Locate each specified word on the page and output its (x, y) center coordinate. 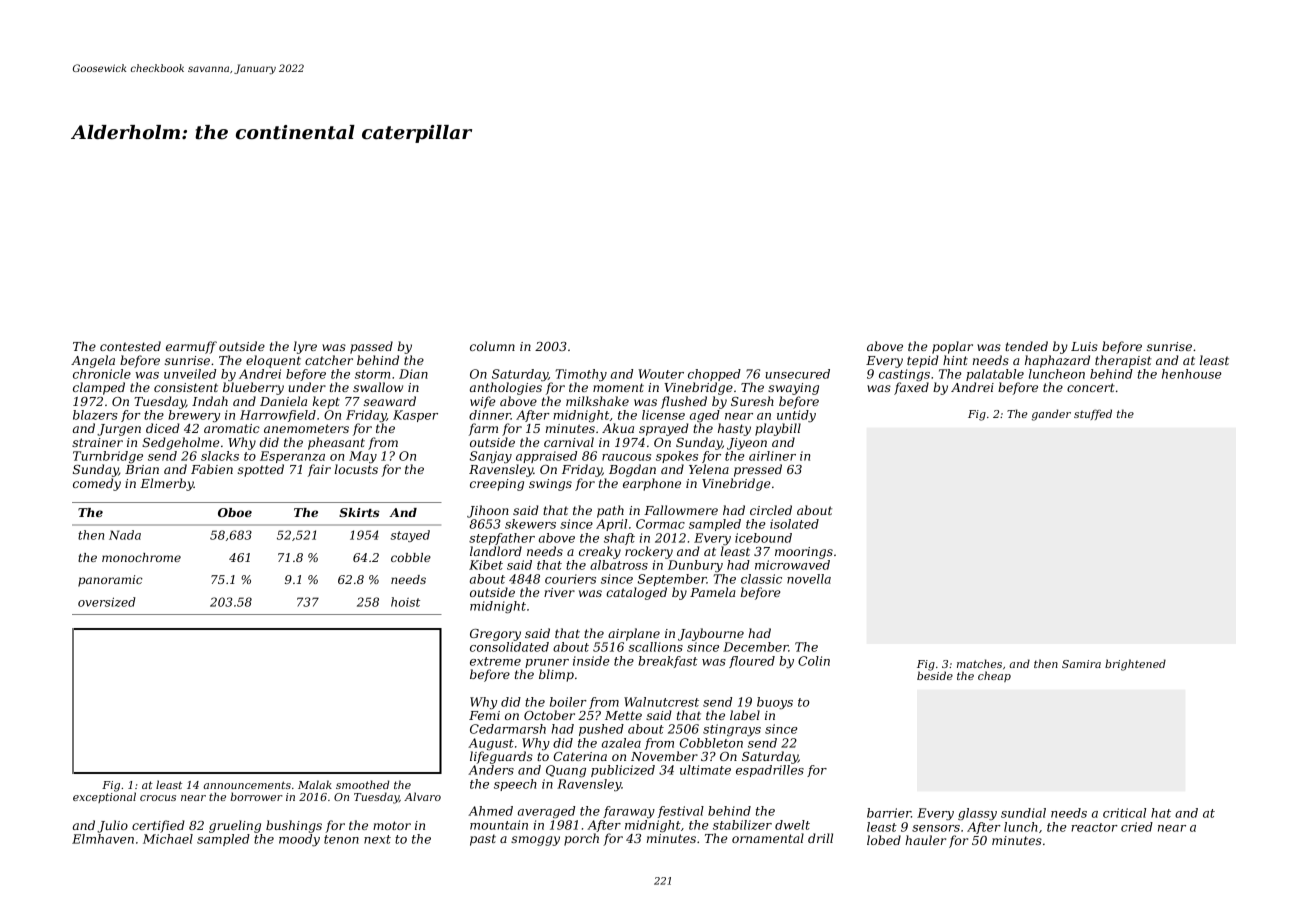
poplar (952, 347)
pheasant (336, 443)
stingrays (732, 730)
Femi (484, 715)
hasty (734, 429)
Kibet (486, 565)
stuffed (1093, 414)
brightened (1135, 665)
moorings (804, 553)
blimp (556, 675)
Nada (125, 535)
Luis (1084, 346)
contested (130, 346)
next (377, 839)
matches (979, 663)
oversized (106, 602)
